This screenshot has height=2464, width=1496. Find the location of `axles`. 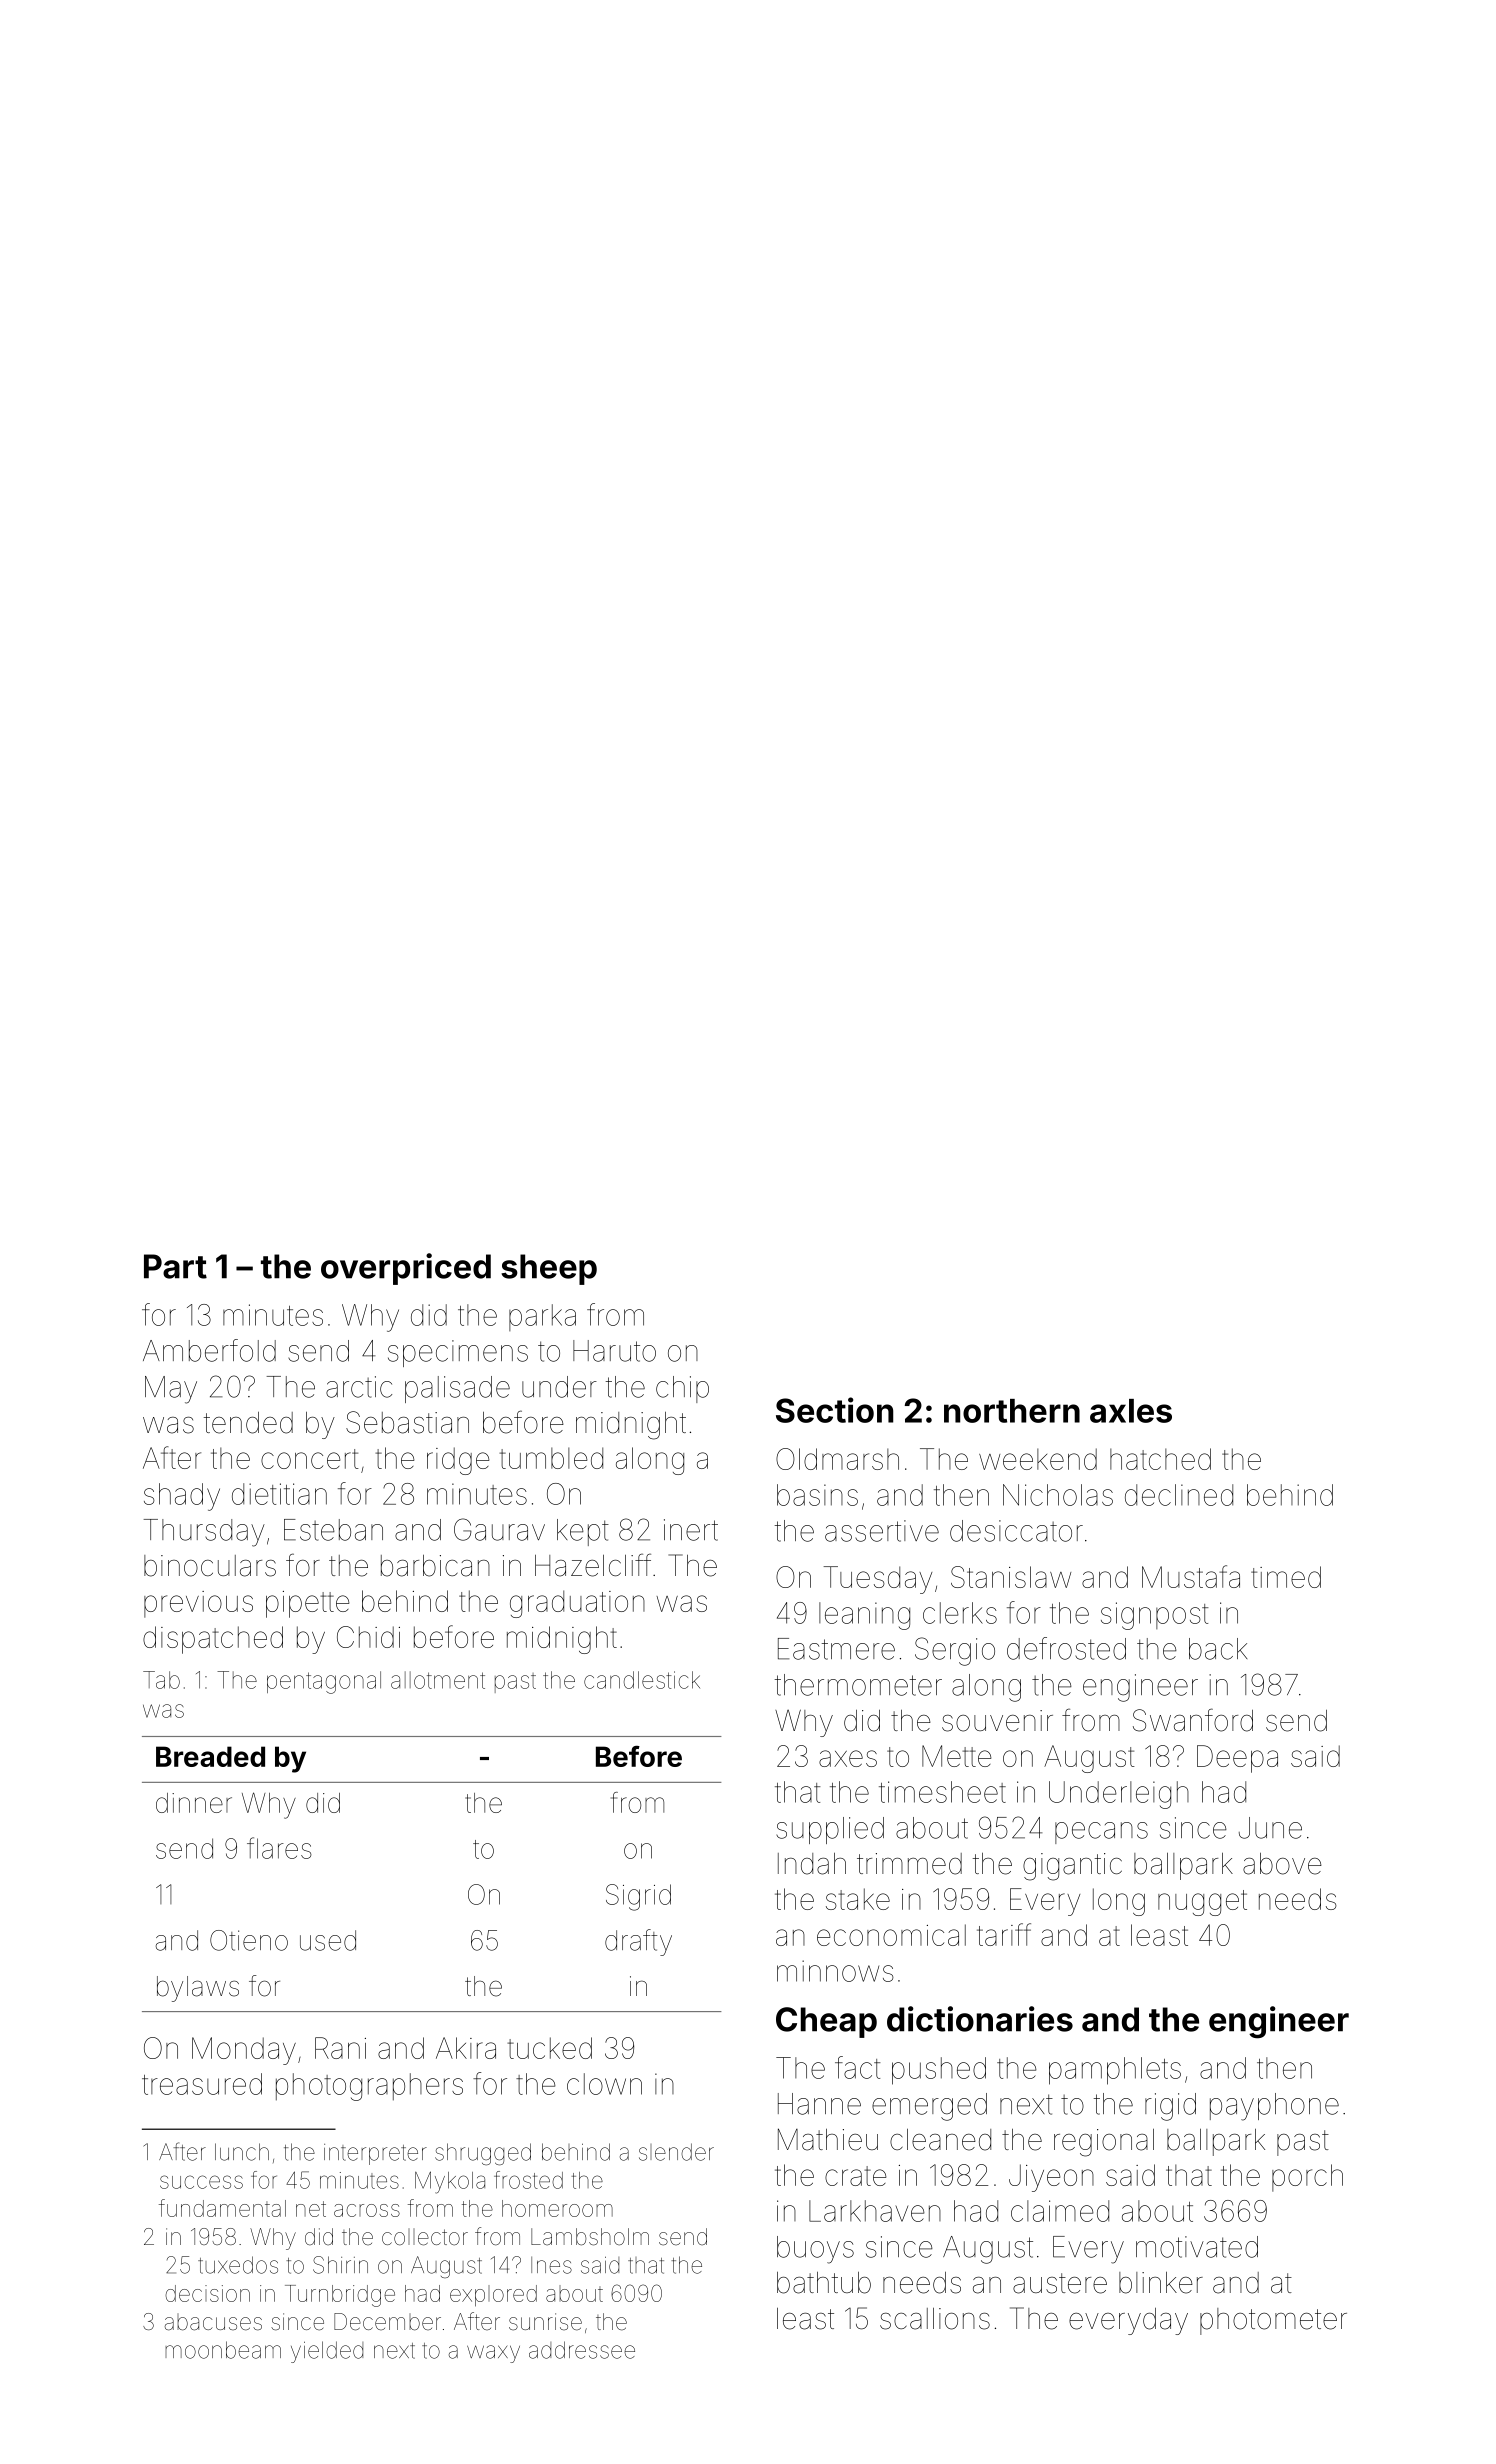

axles is located at coordinates (1131, 1411).
